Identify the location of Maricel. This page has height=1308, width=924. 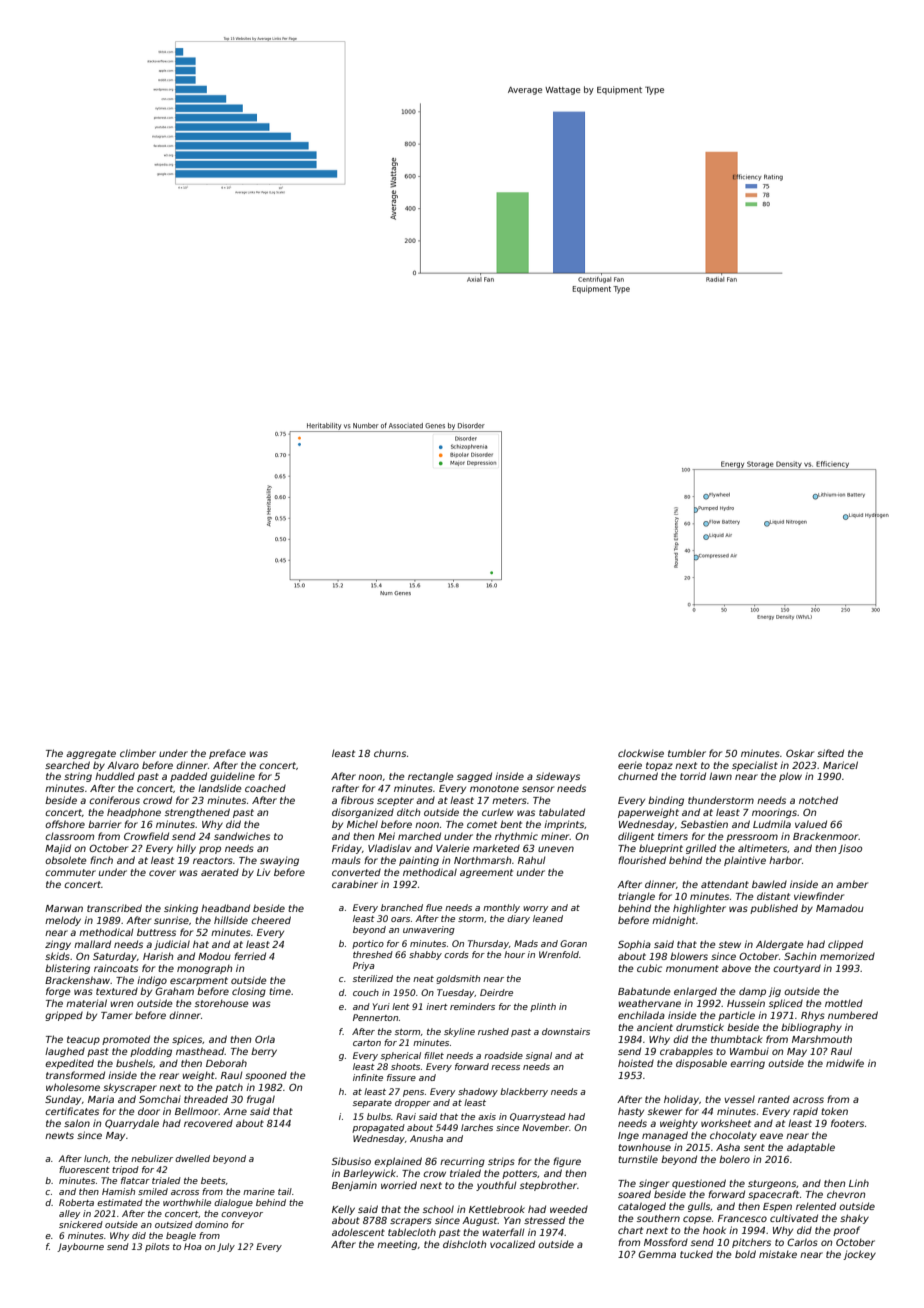
(840, 765).
